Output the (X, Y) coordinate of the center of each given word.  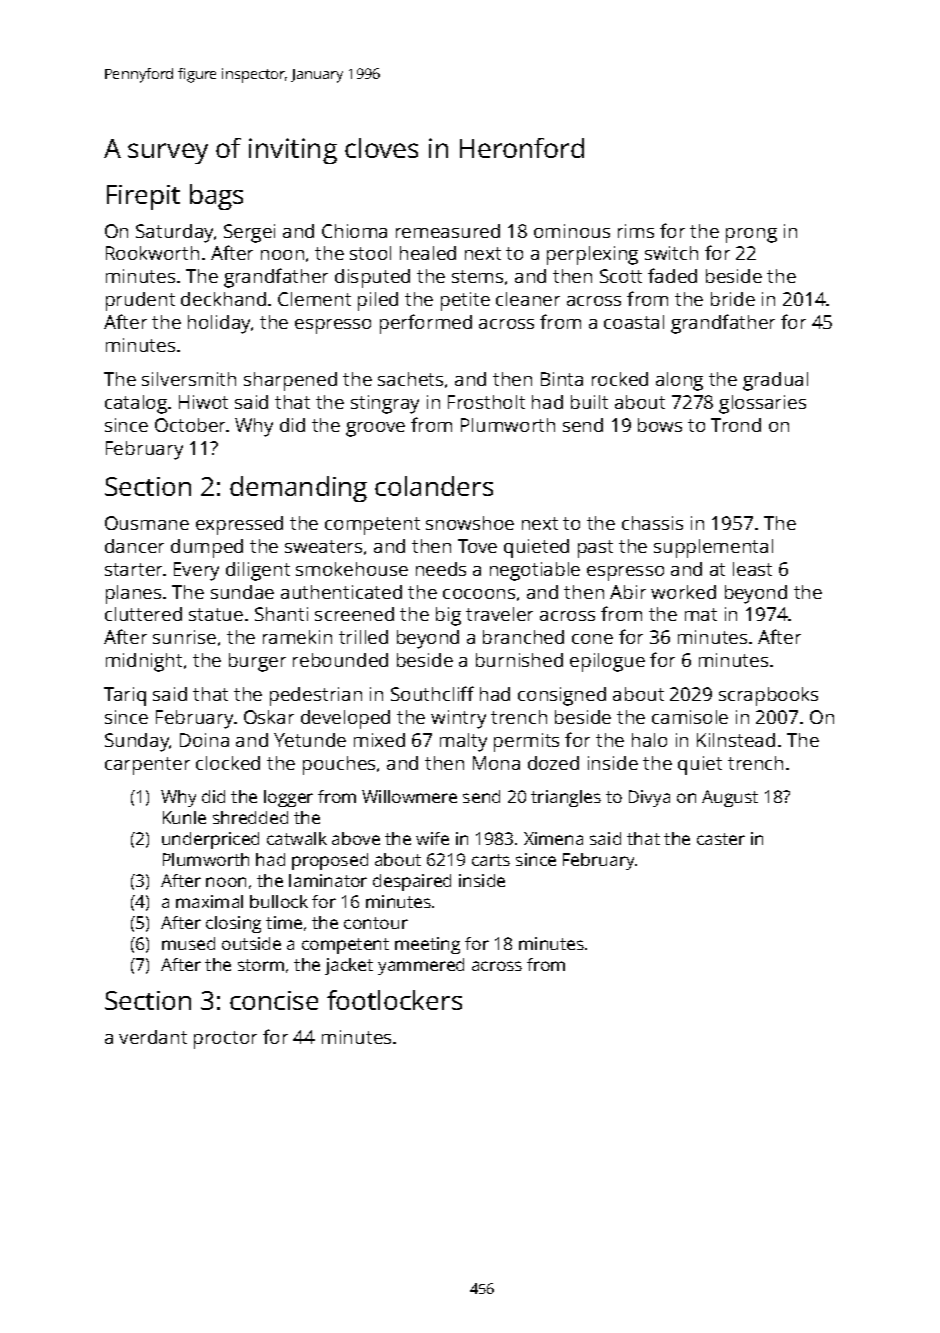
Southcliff (432, 693)
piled (378, 301)
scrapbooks (768, 696)
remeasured (448, 231)
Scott (621, 276)
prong (751, 235)
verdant (153, 1037)
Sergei (249, 233)
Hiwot (203, 402)
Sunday (137, 742)
